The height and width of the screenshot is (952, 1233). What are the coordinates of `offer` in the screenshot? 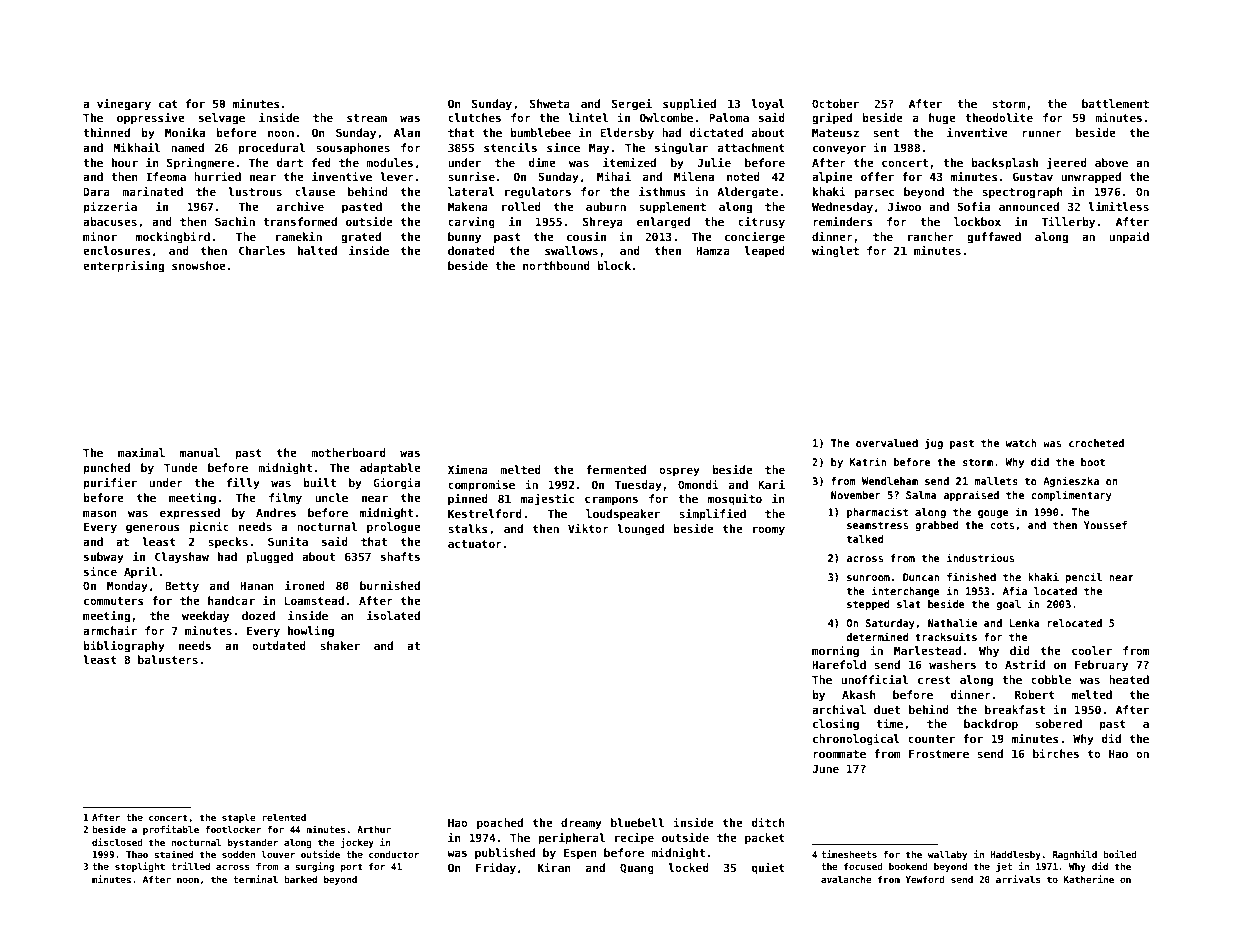 It's located at (877, 176).
